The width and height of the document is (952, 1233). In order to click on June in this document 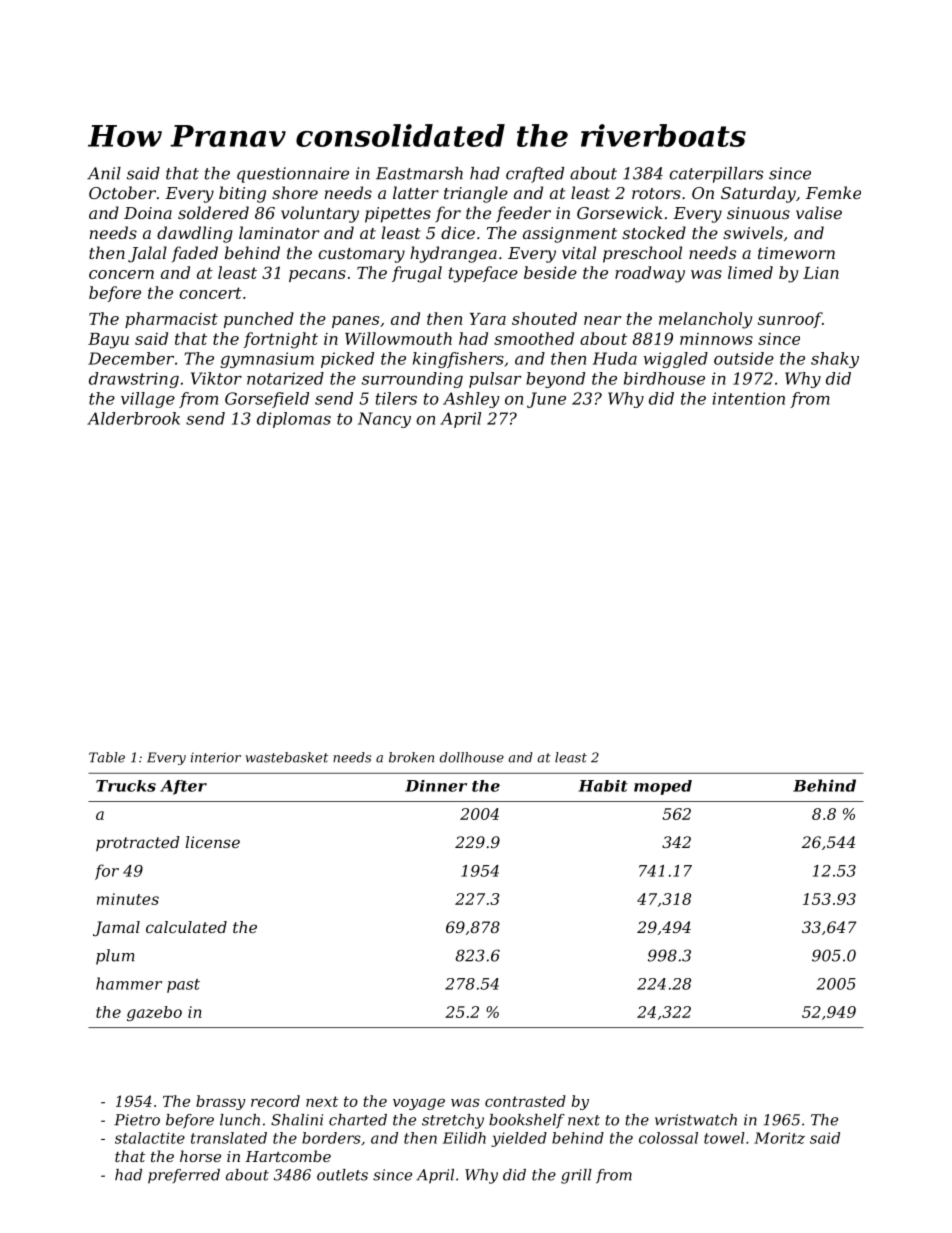, I will do `click(546, 400)`.
